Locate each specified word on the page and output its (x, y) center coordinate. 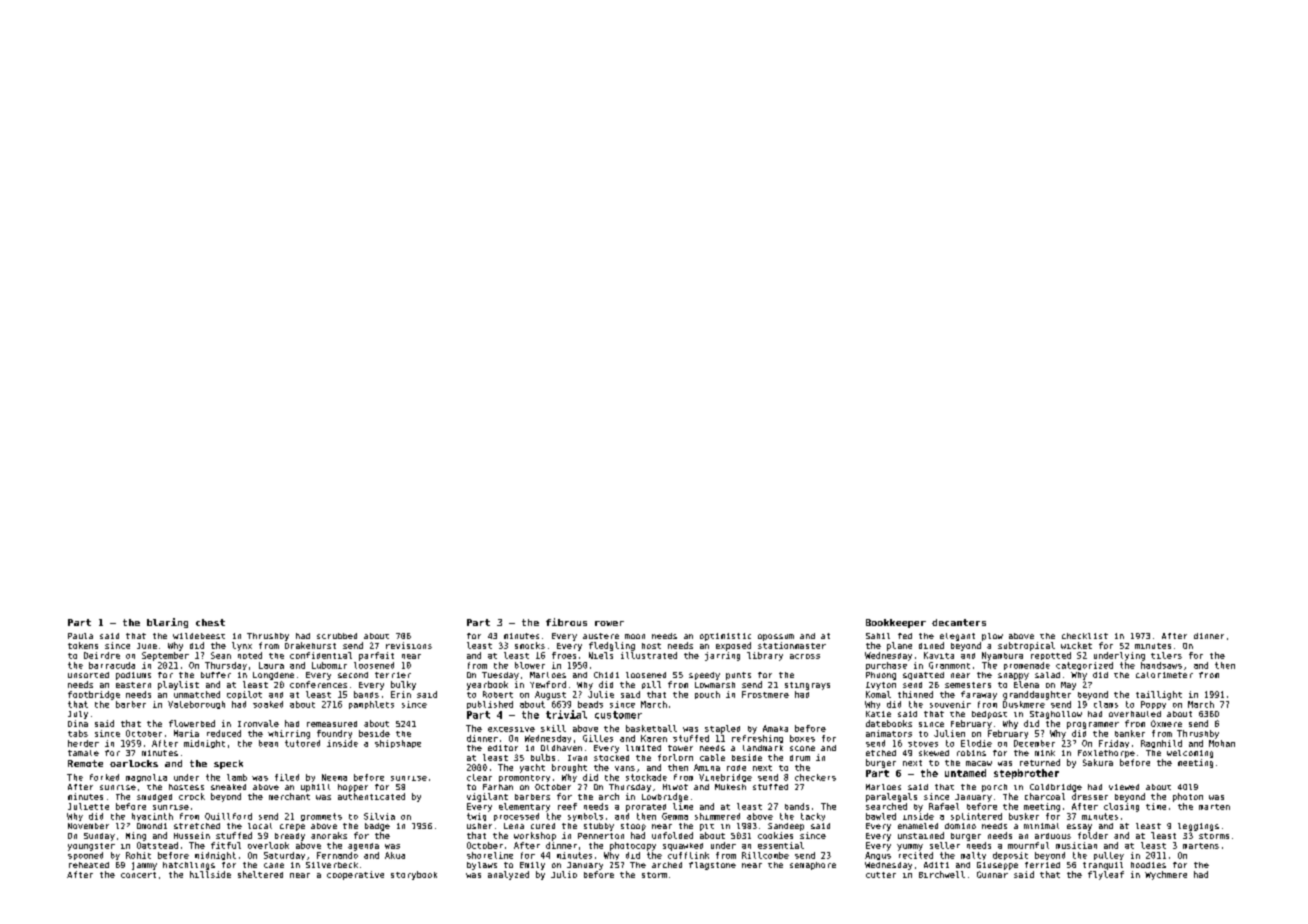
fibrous (566, 622)
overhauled (1135, 714)
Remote (85, 763)
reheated (89, 865)
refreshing (757, 739)
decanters (959, 622)
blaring (167, 623)
